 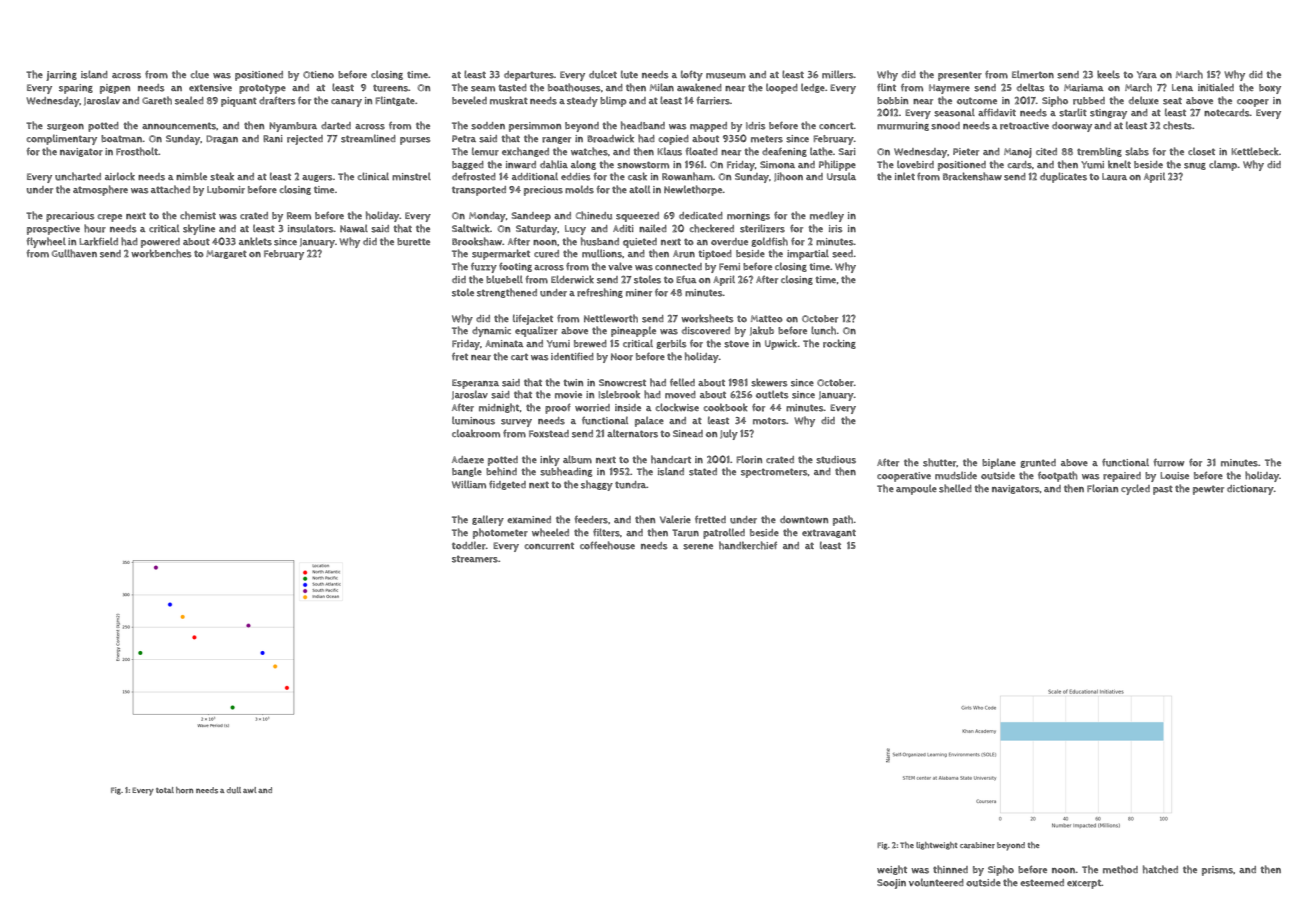 What do you see at coordinates (607, 545) in the document?
I see `coffeehouse` at bounding box center [607, 545].
